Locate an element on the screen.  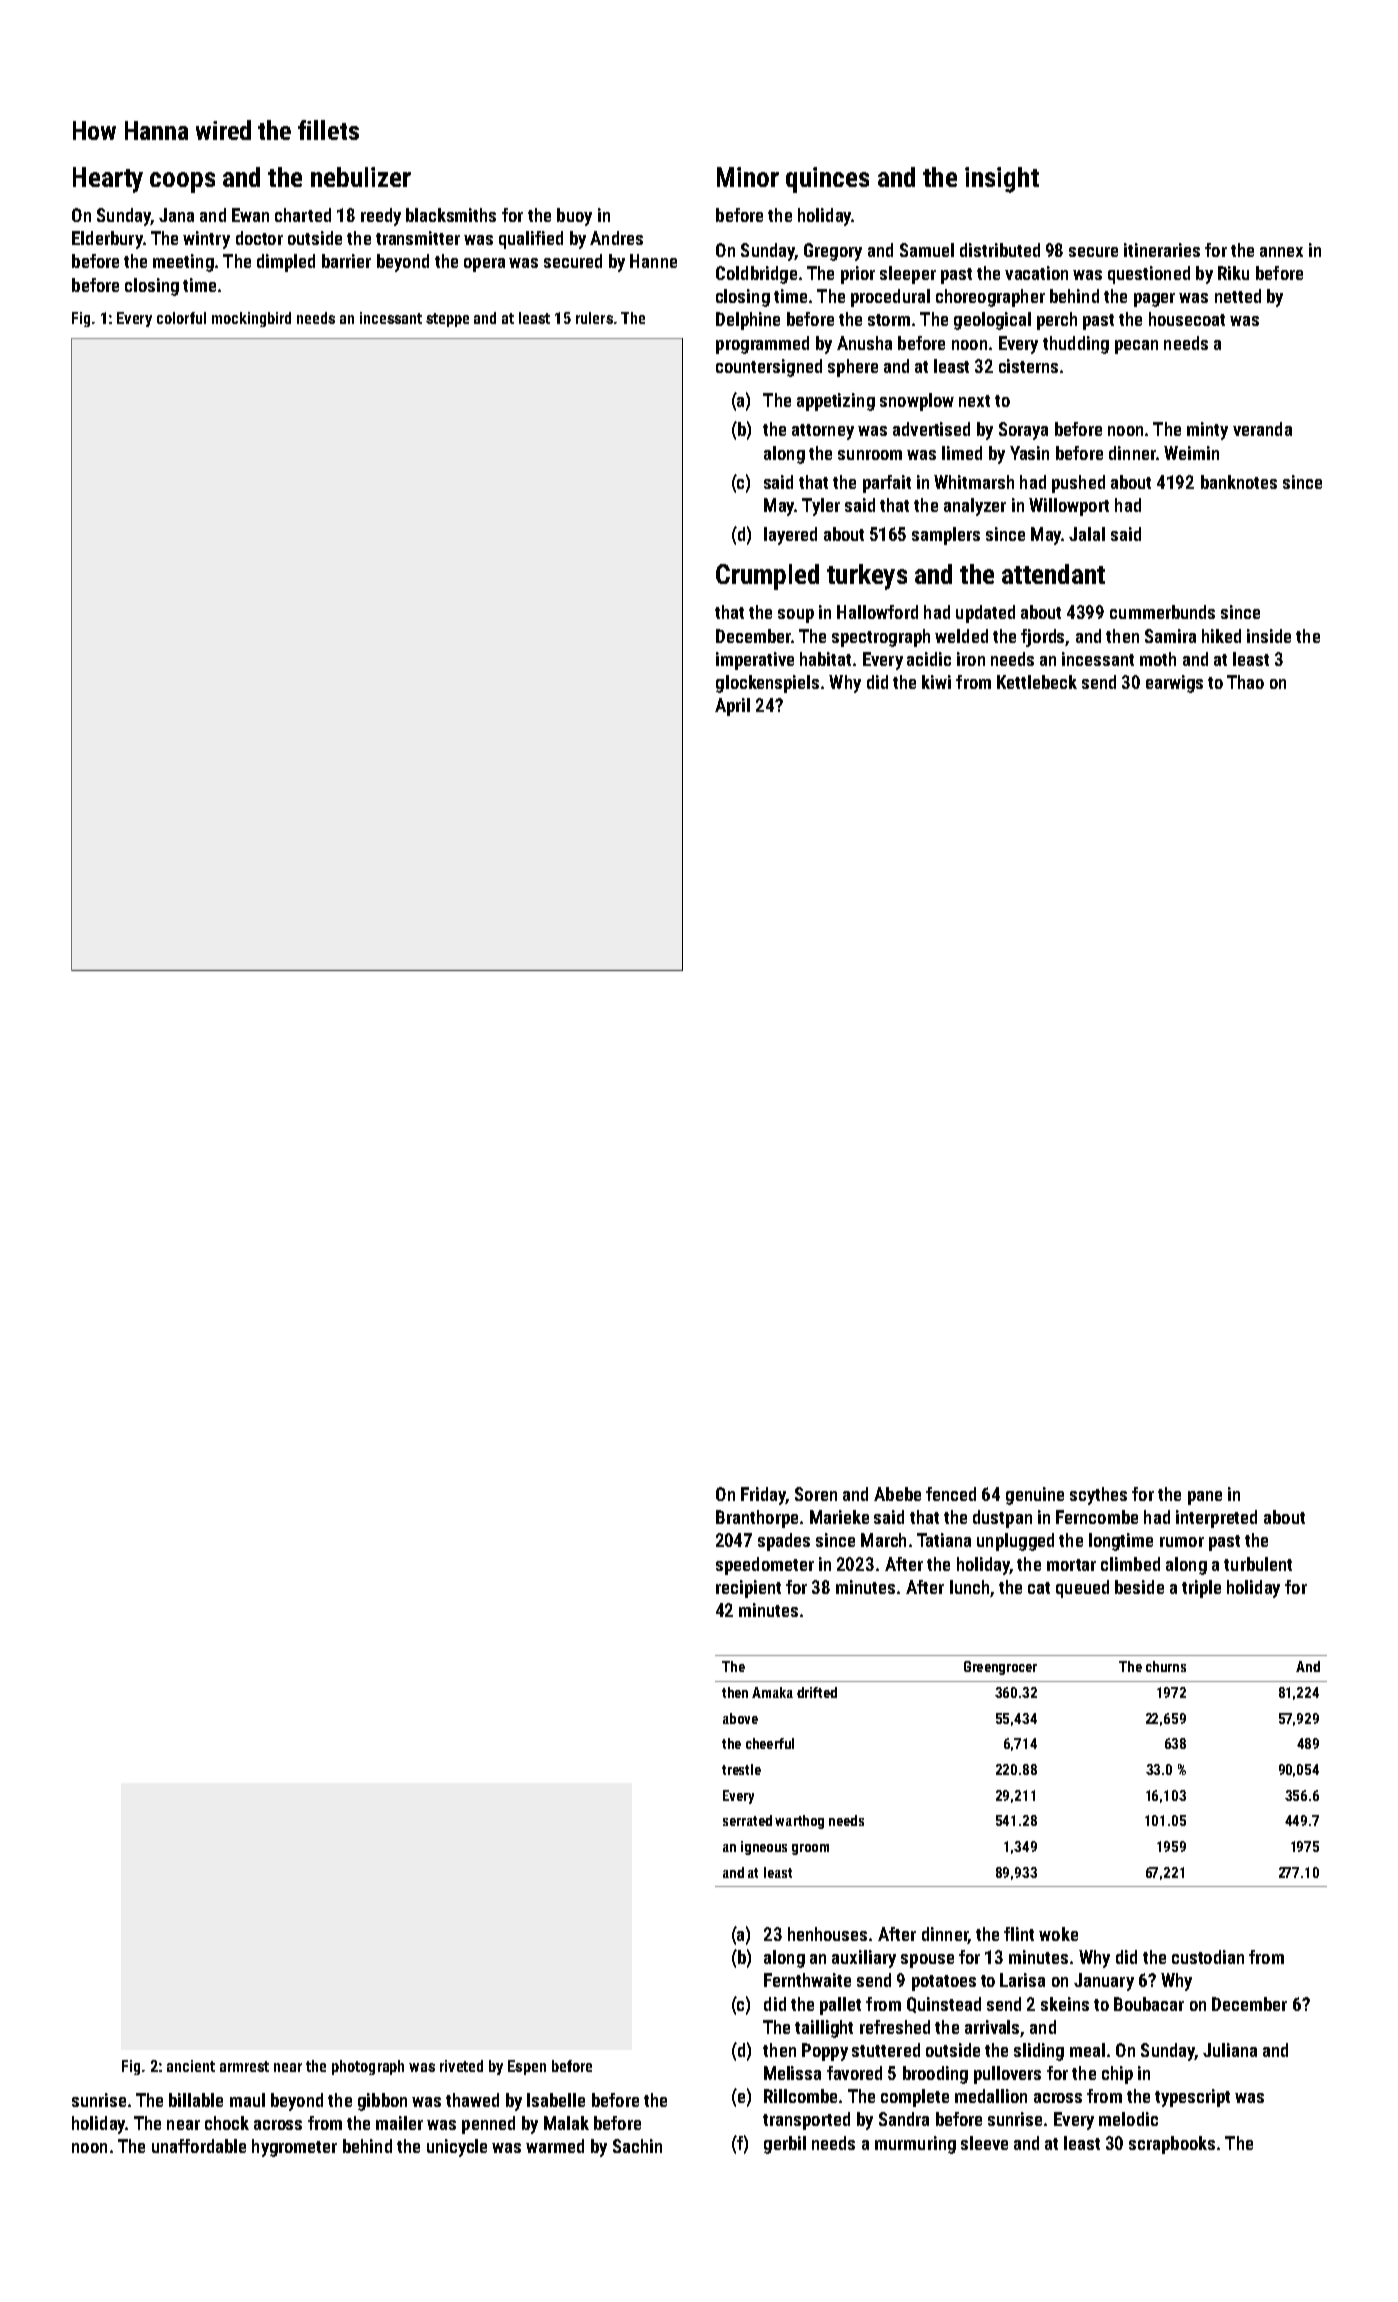
Minor is located at coordinates (748, 177).
